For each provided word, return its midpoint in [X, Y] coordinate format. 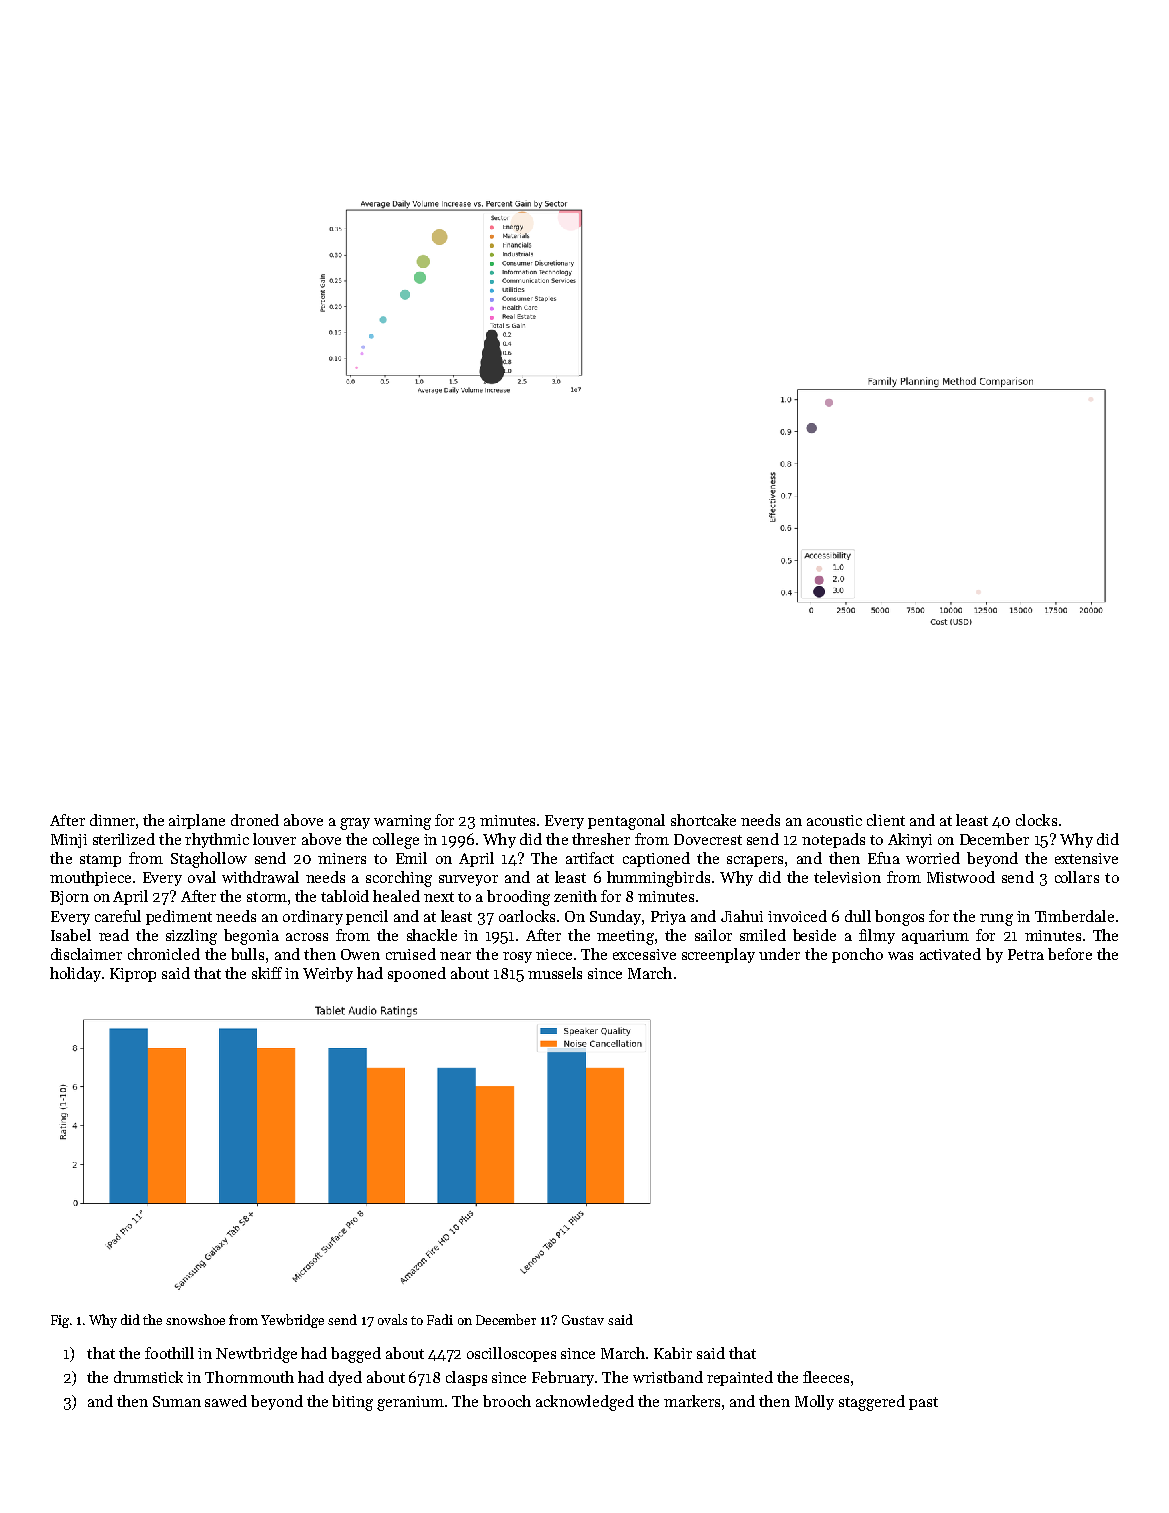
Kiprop [133, 975]
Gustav [583, 1320]
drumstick [148, 1377]
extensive [1086, 858]
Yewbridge [292, 1321]
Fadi [440, 1319]
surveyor [468, 880]
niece [554, 954]
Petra [1026, 954]
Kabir [673, 1353]
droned [255, 820]
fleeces [826, 1377]
